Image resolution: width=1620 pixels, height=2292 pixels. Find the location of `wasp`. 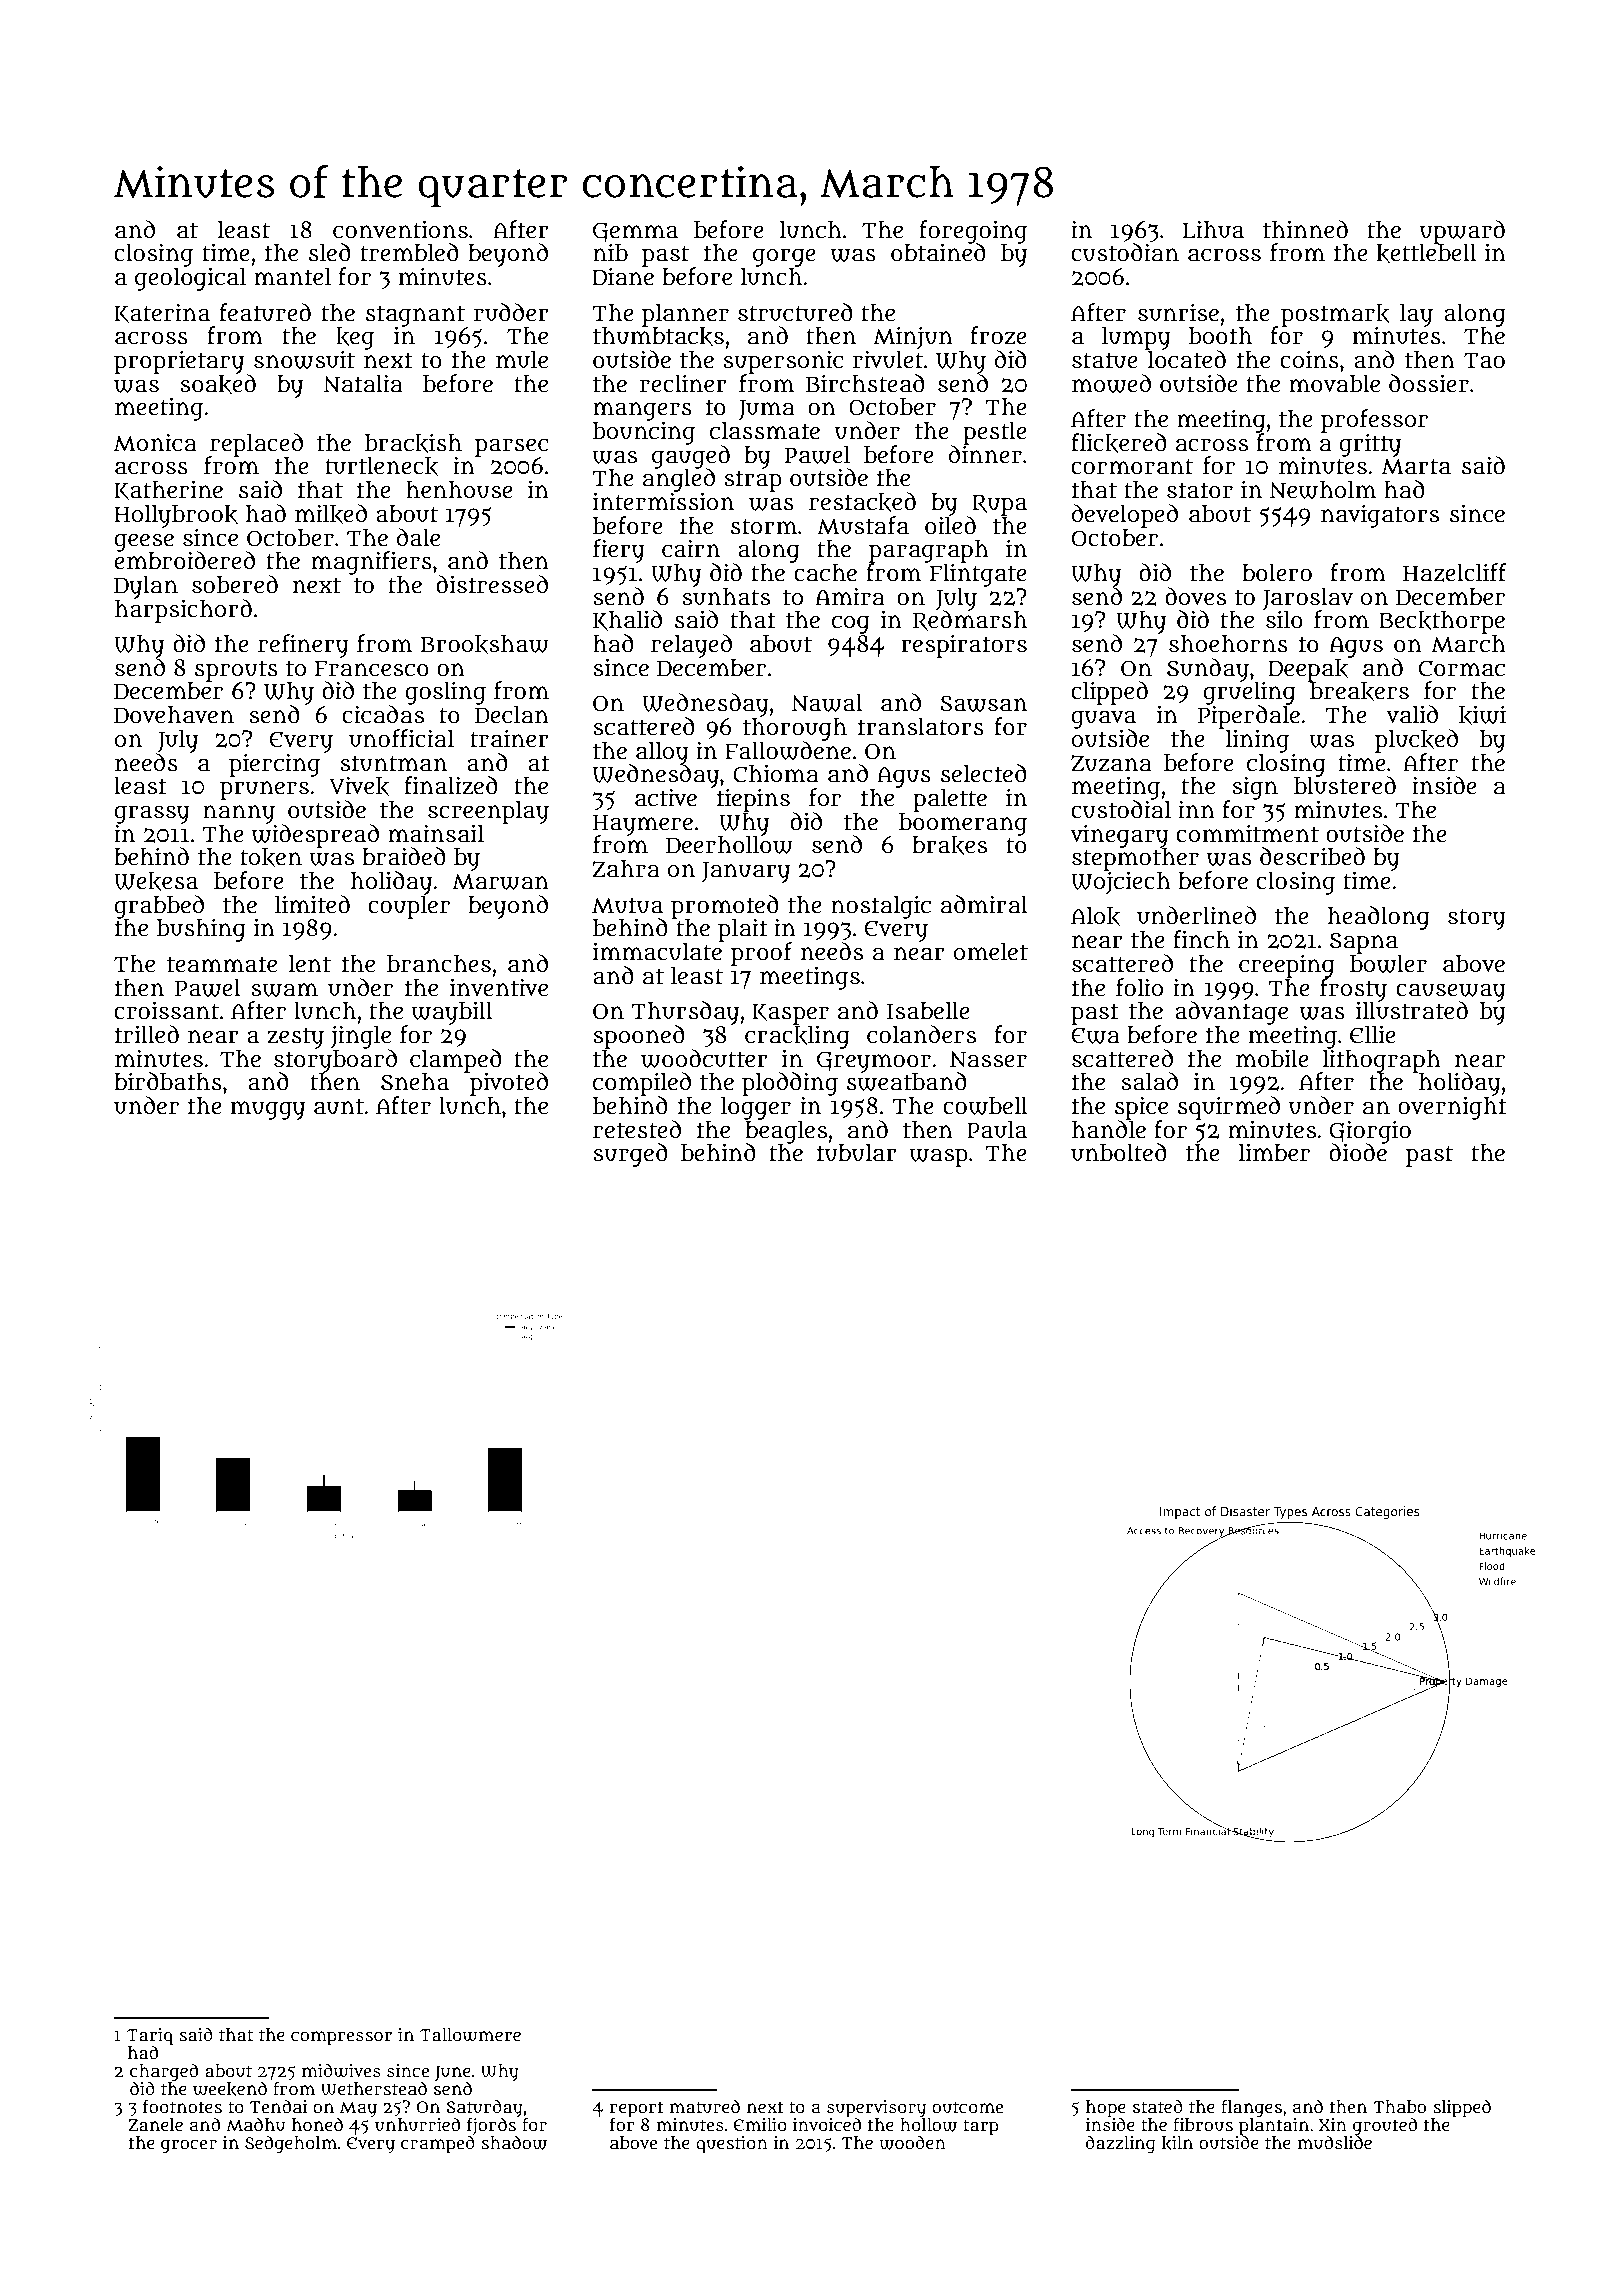

wasp is located at coordinates (938, 1158).
